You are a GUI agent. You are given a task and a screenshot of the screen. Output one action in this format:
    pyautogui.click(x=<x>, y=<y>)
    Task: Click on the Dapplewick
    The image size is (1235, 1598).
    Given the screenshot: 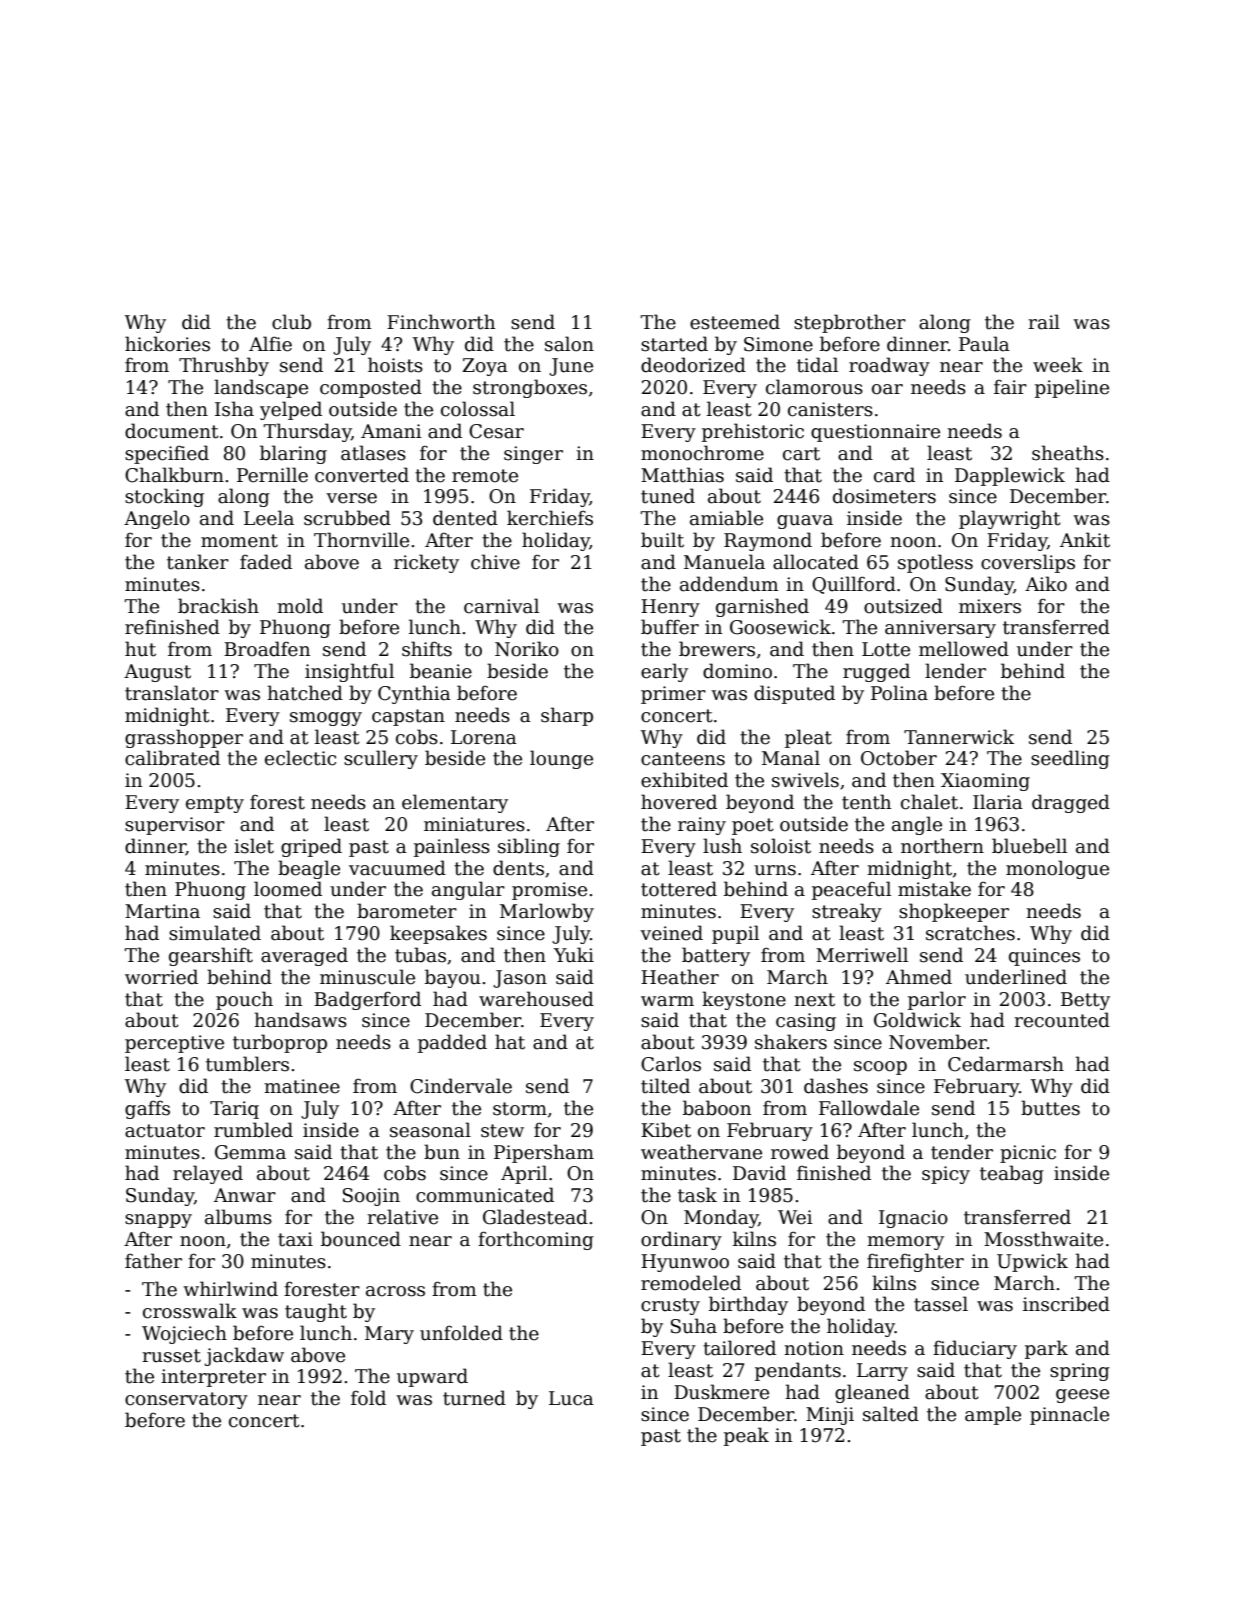 What is the action you would take?
    pyautogui.click(x=1010, y=476)
